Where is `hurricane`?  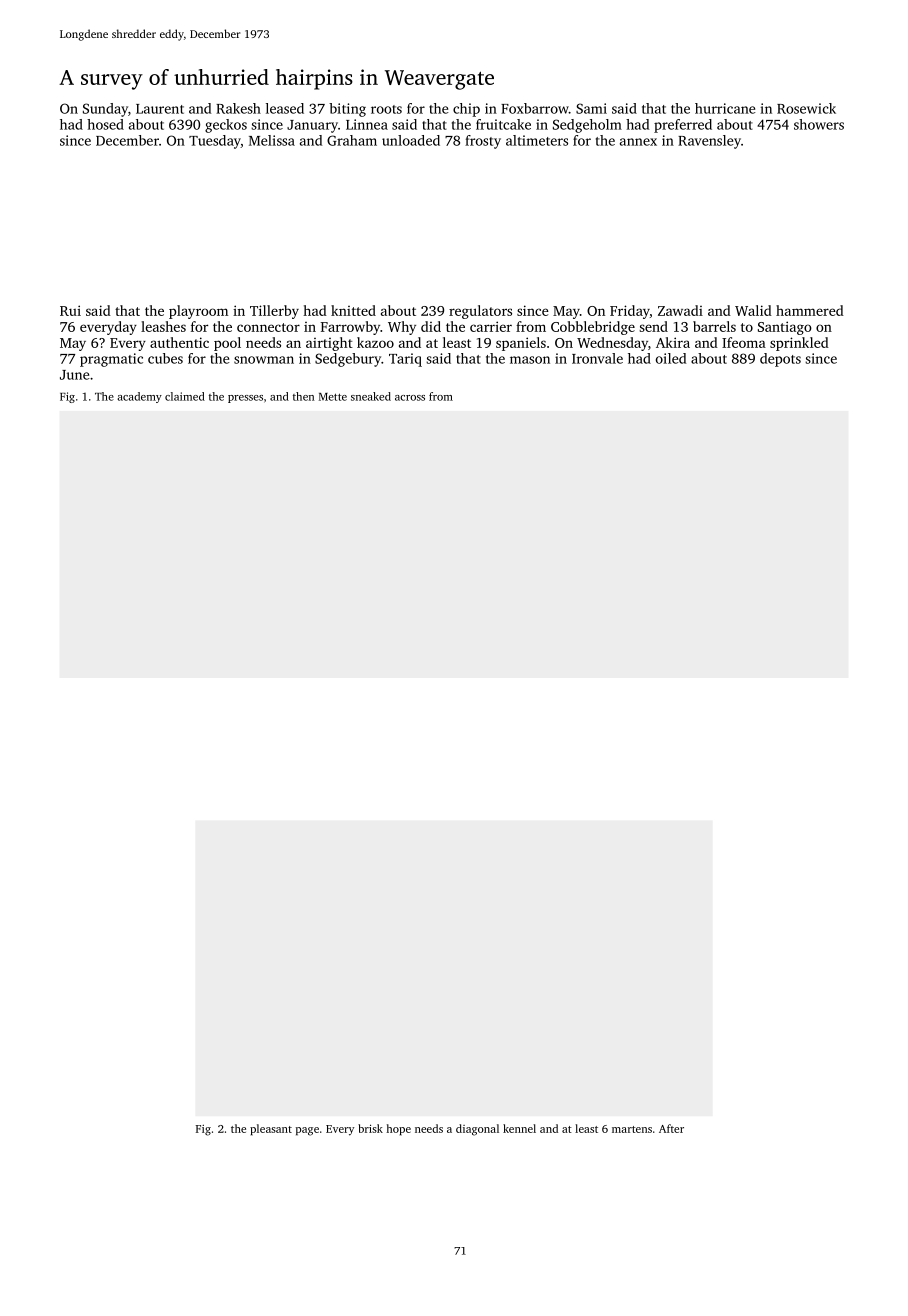
hurricane is located at coordinates (725, 108).
